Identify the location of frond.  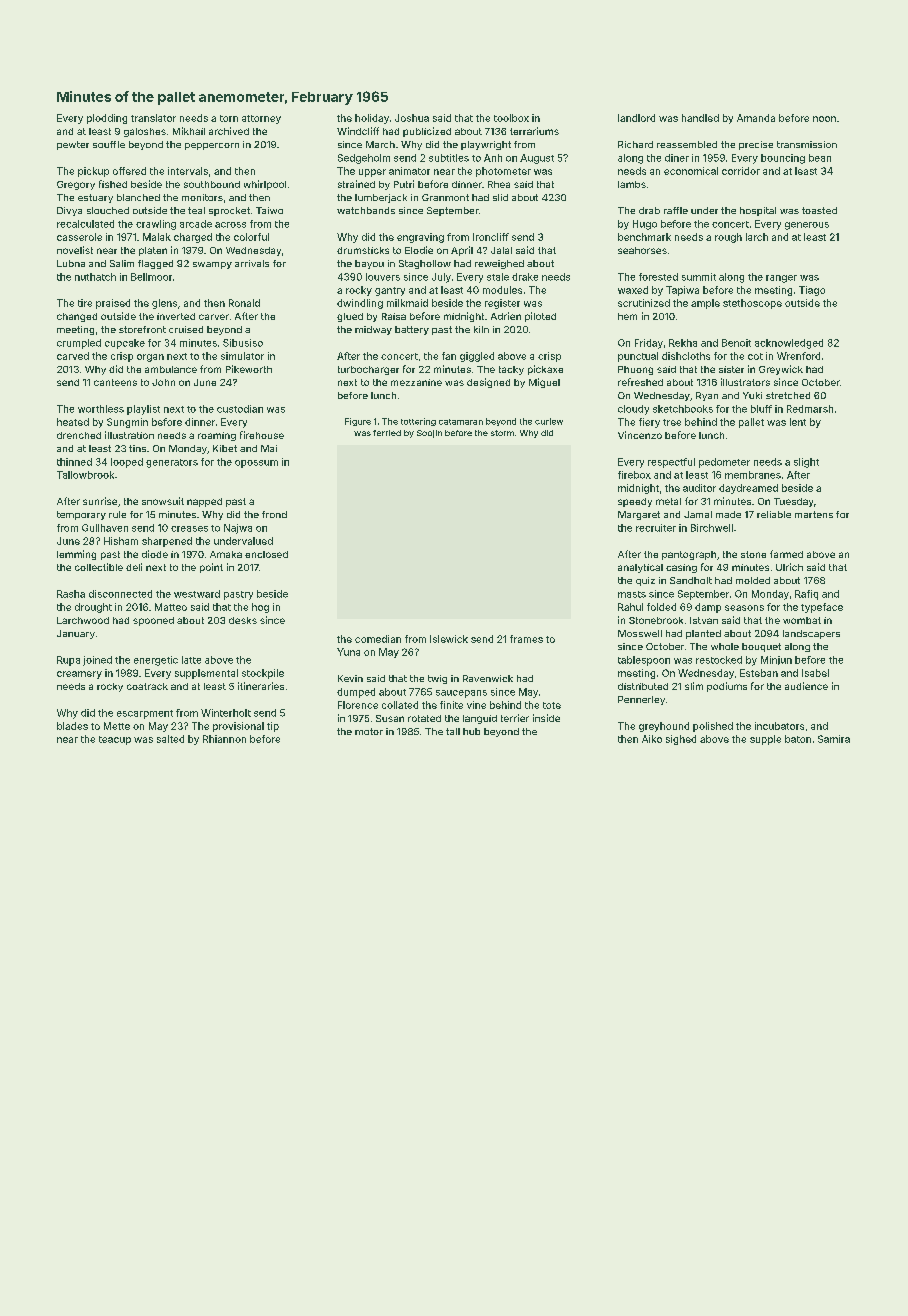
(274, 514).
